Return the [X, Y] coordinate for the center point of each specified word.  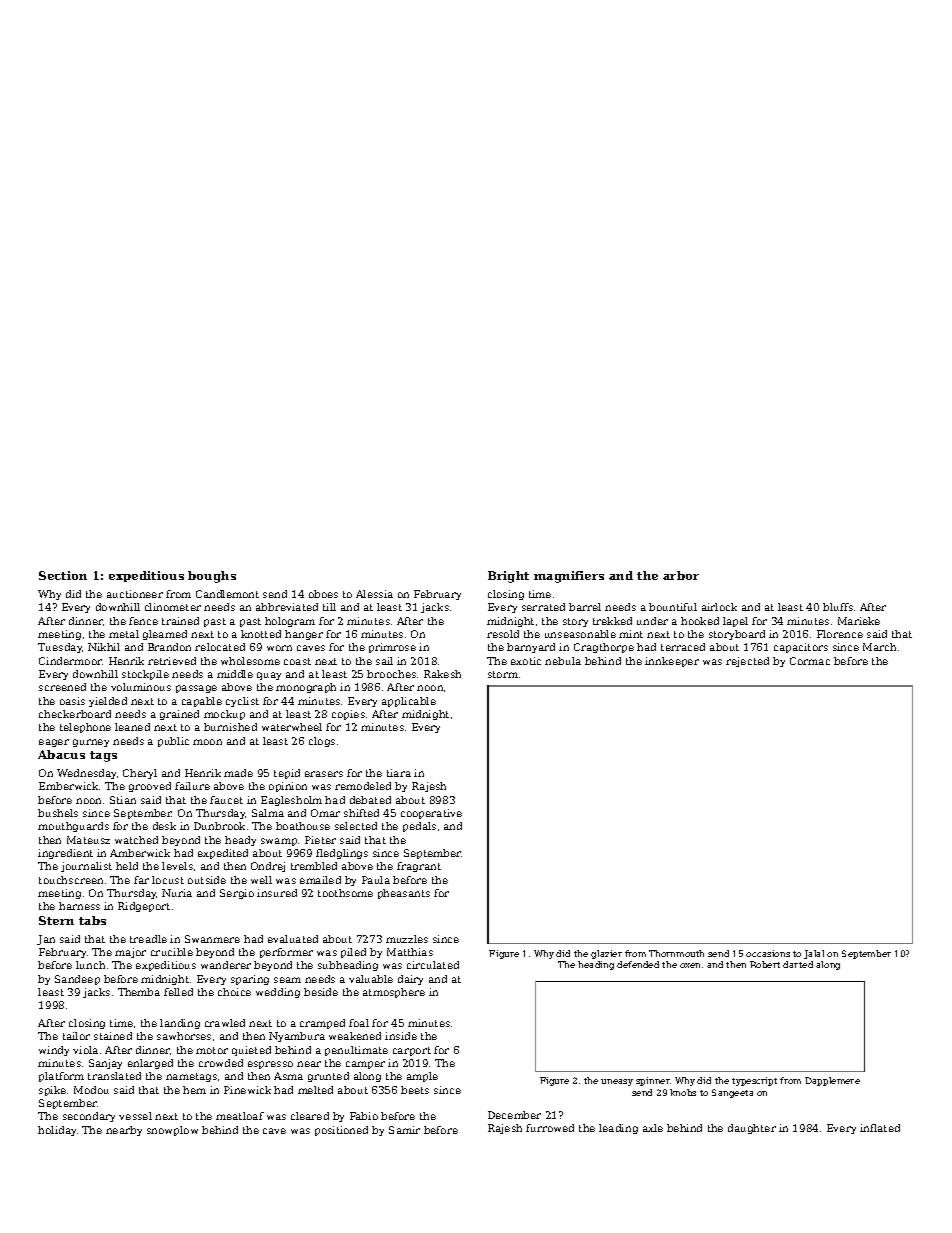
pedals [419, 827]
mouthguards [73, 827]
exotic [526, 661]
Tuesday [60, 648]
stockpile [145, 675]
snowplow [172, 1131]
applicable [409, 702]
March [879, 647]
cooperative [431, 814]
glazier [606, 954]
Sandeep [77, 980]
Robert [765, 964]
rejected [747, 662]
